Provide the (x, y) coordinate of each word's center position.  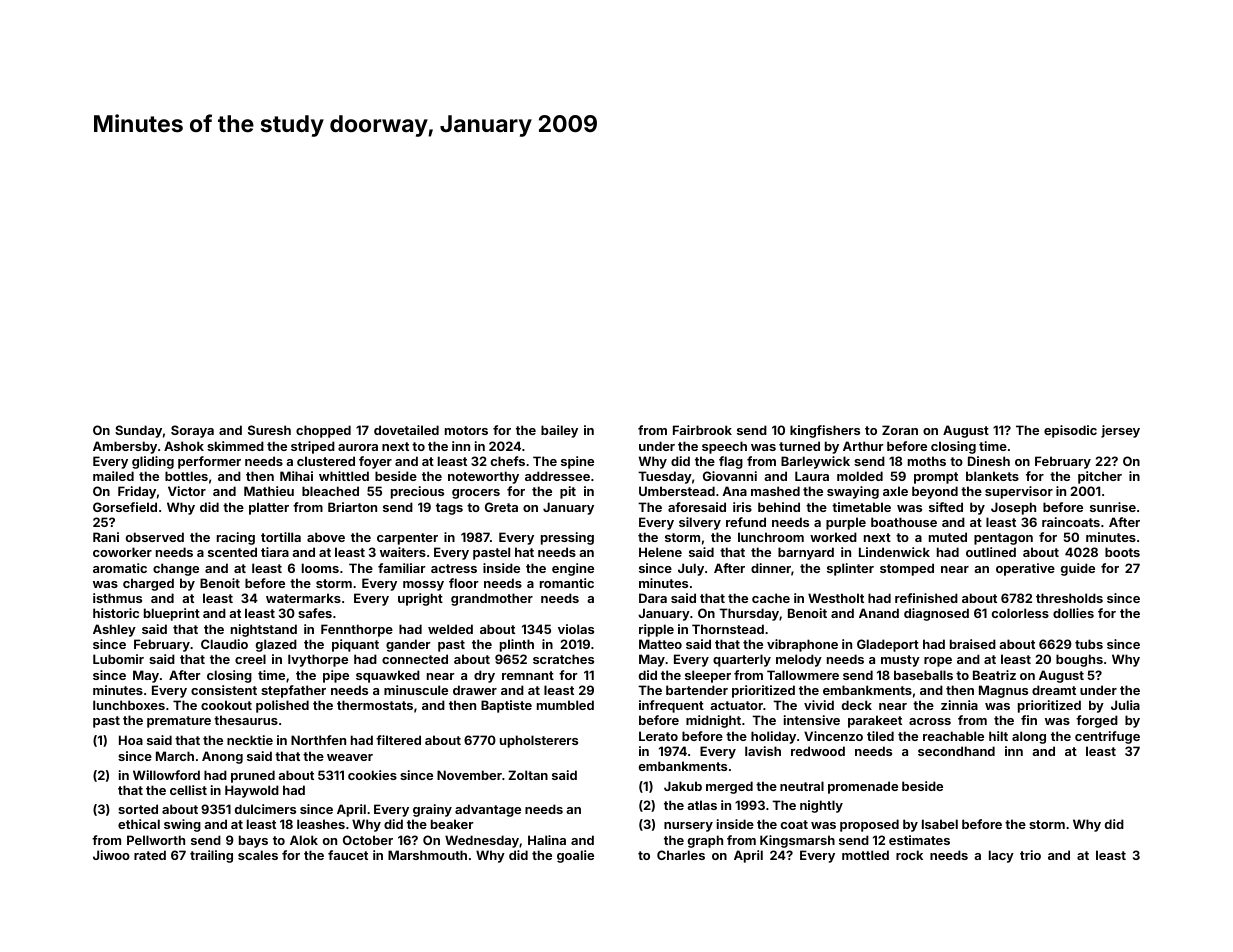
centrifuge (1107, 737)
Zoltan (528, 775)
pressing (567, 538)
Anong (222, 757)
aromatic (120, 568)
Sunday (138, 431)
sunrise (1113, 507)
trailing (211, 856)
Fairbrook (702, 430)
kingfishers (825, 431)
